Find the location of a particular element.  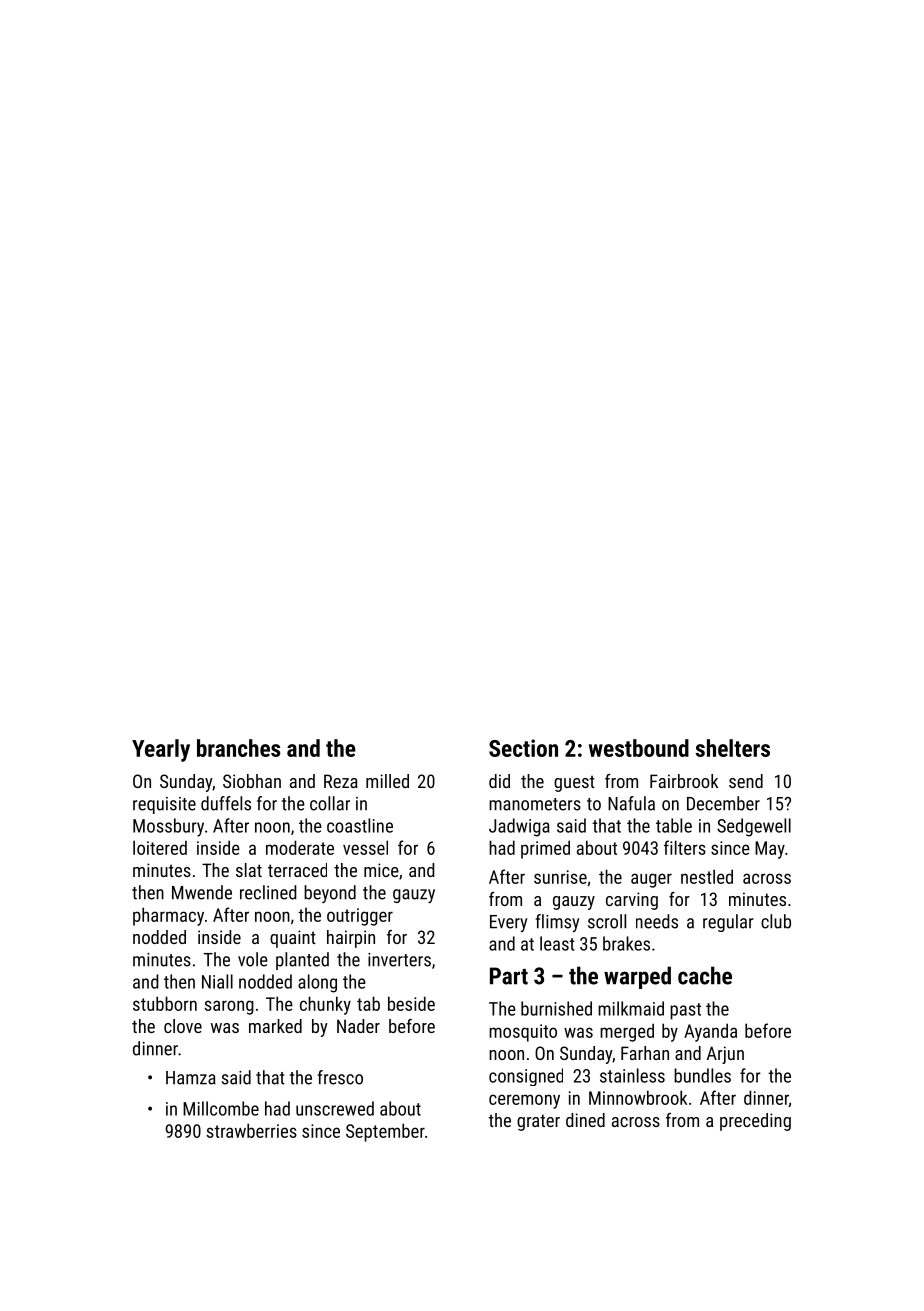

mosquito is located at coordinates (523, 1033).
